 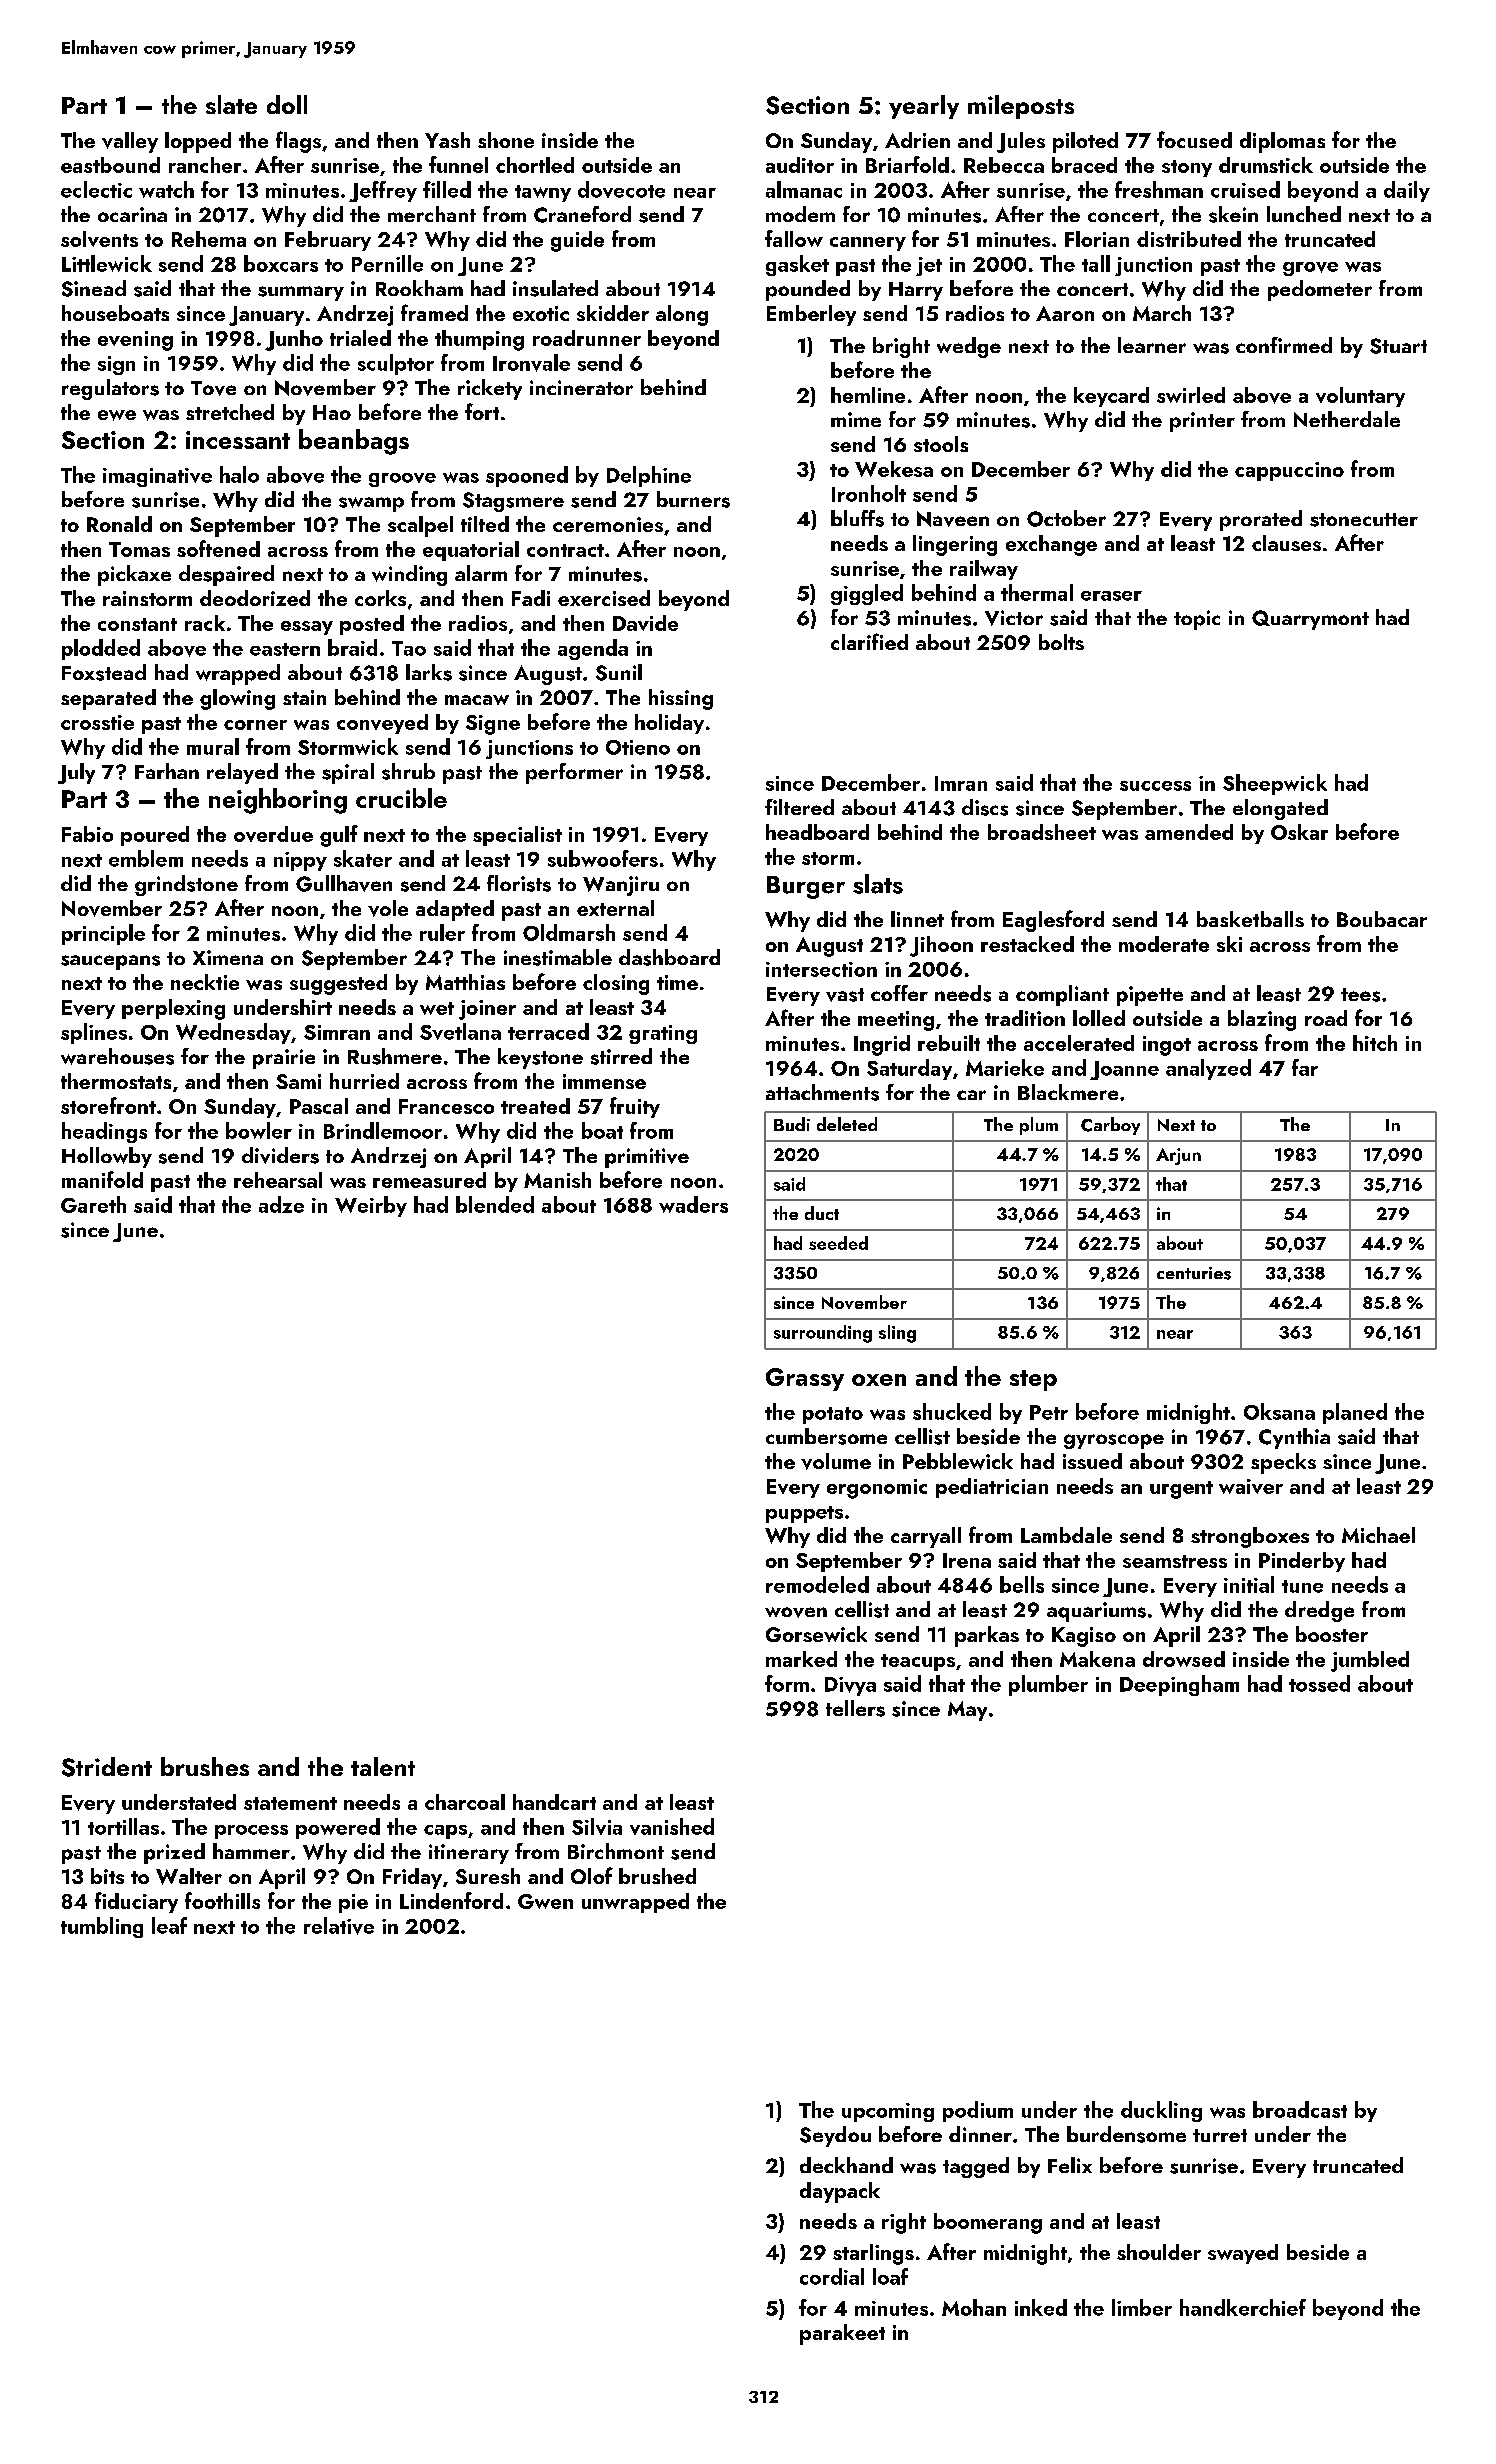 I want to click on March, so click(x=1162, y=313).
